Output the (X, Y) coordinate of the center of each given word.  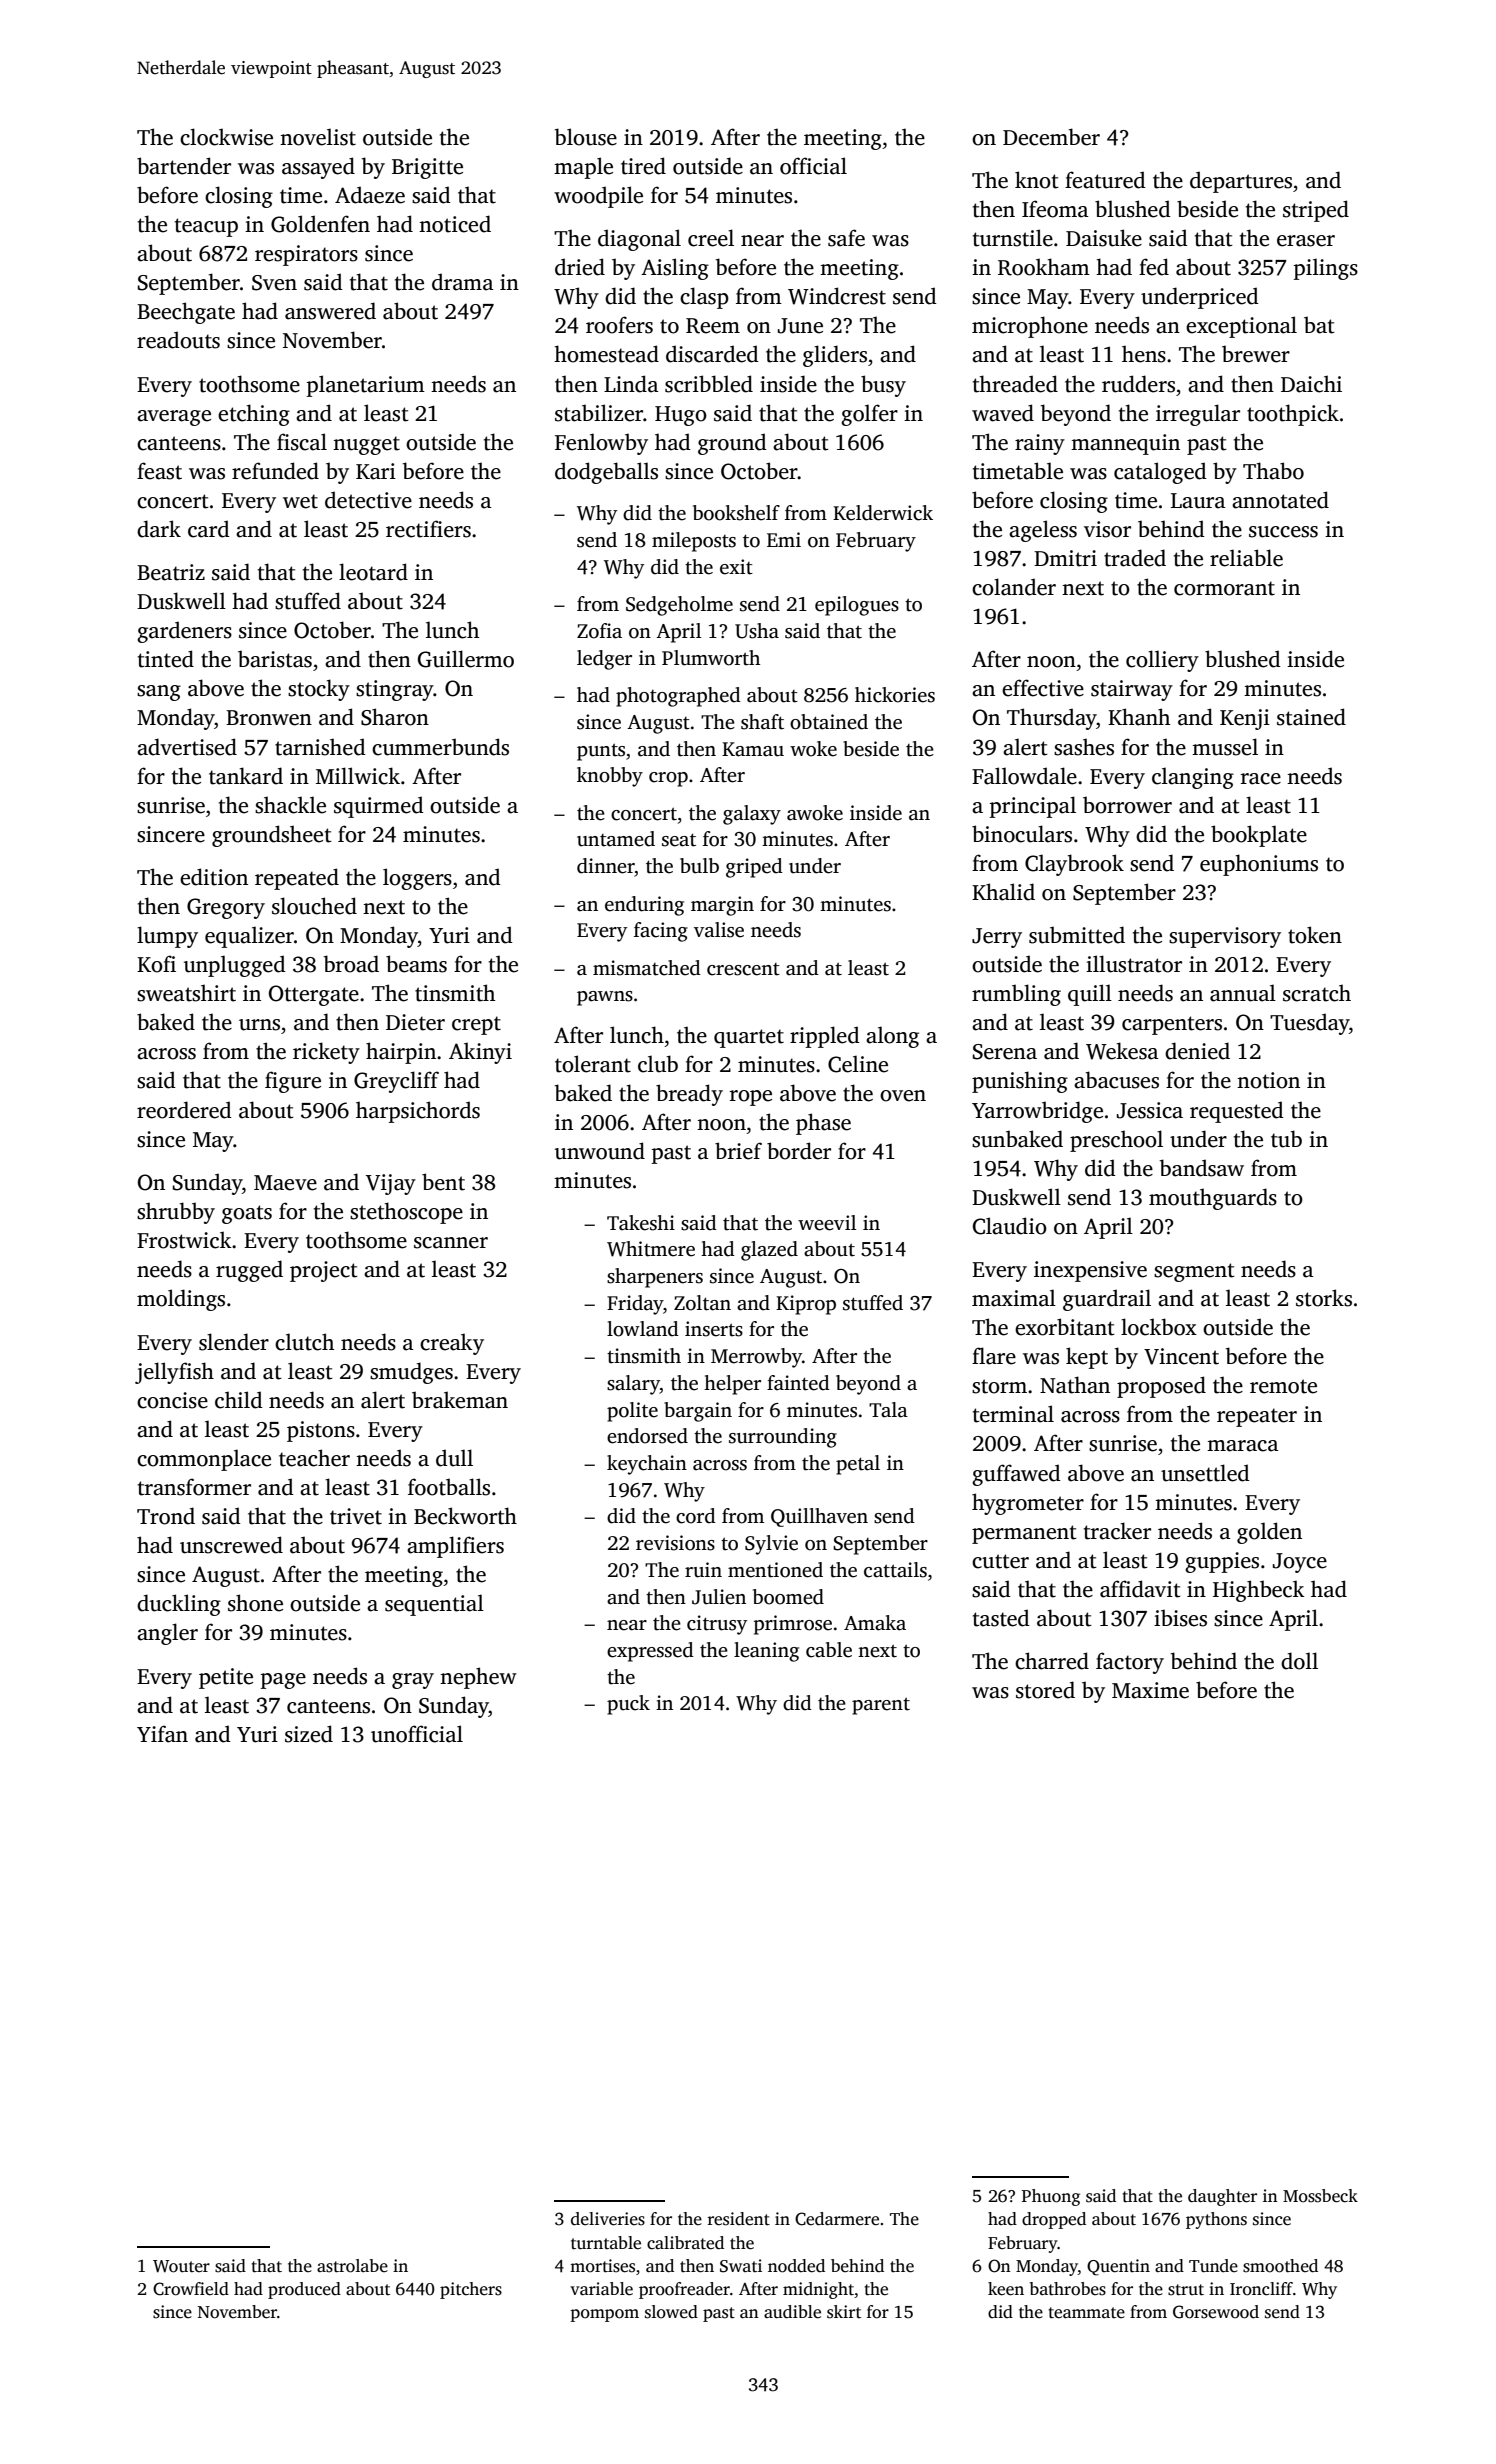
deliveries (608, 2219)
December (1051, 137)
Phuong (1051, 2197)
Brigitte (427, 168)
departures (1241, 182)
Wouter (181, 2266)
